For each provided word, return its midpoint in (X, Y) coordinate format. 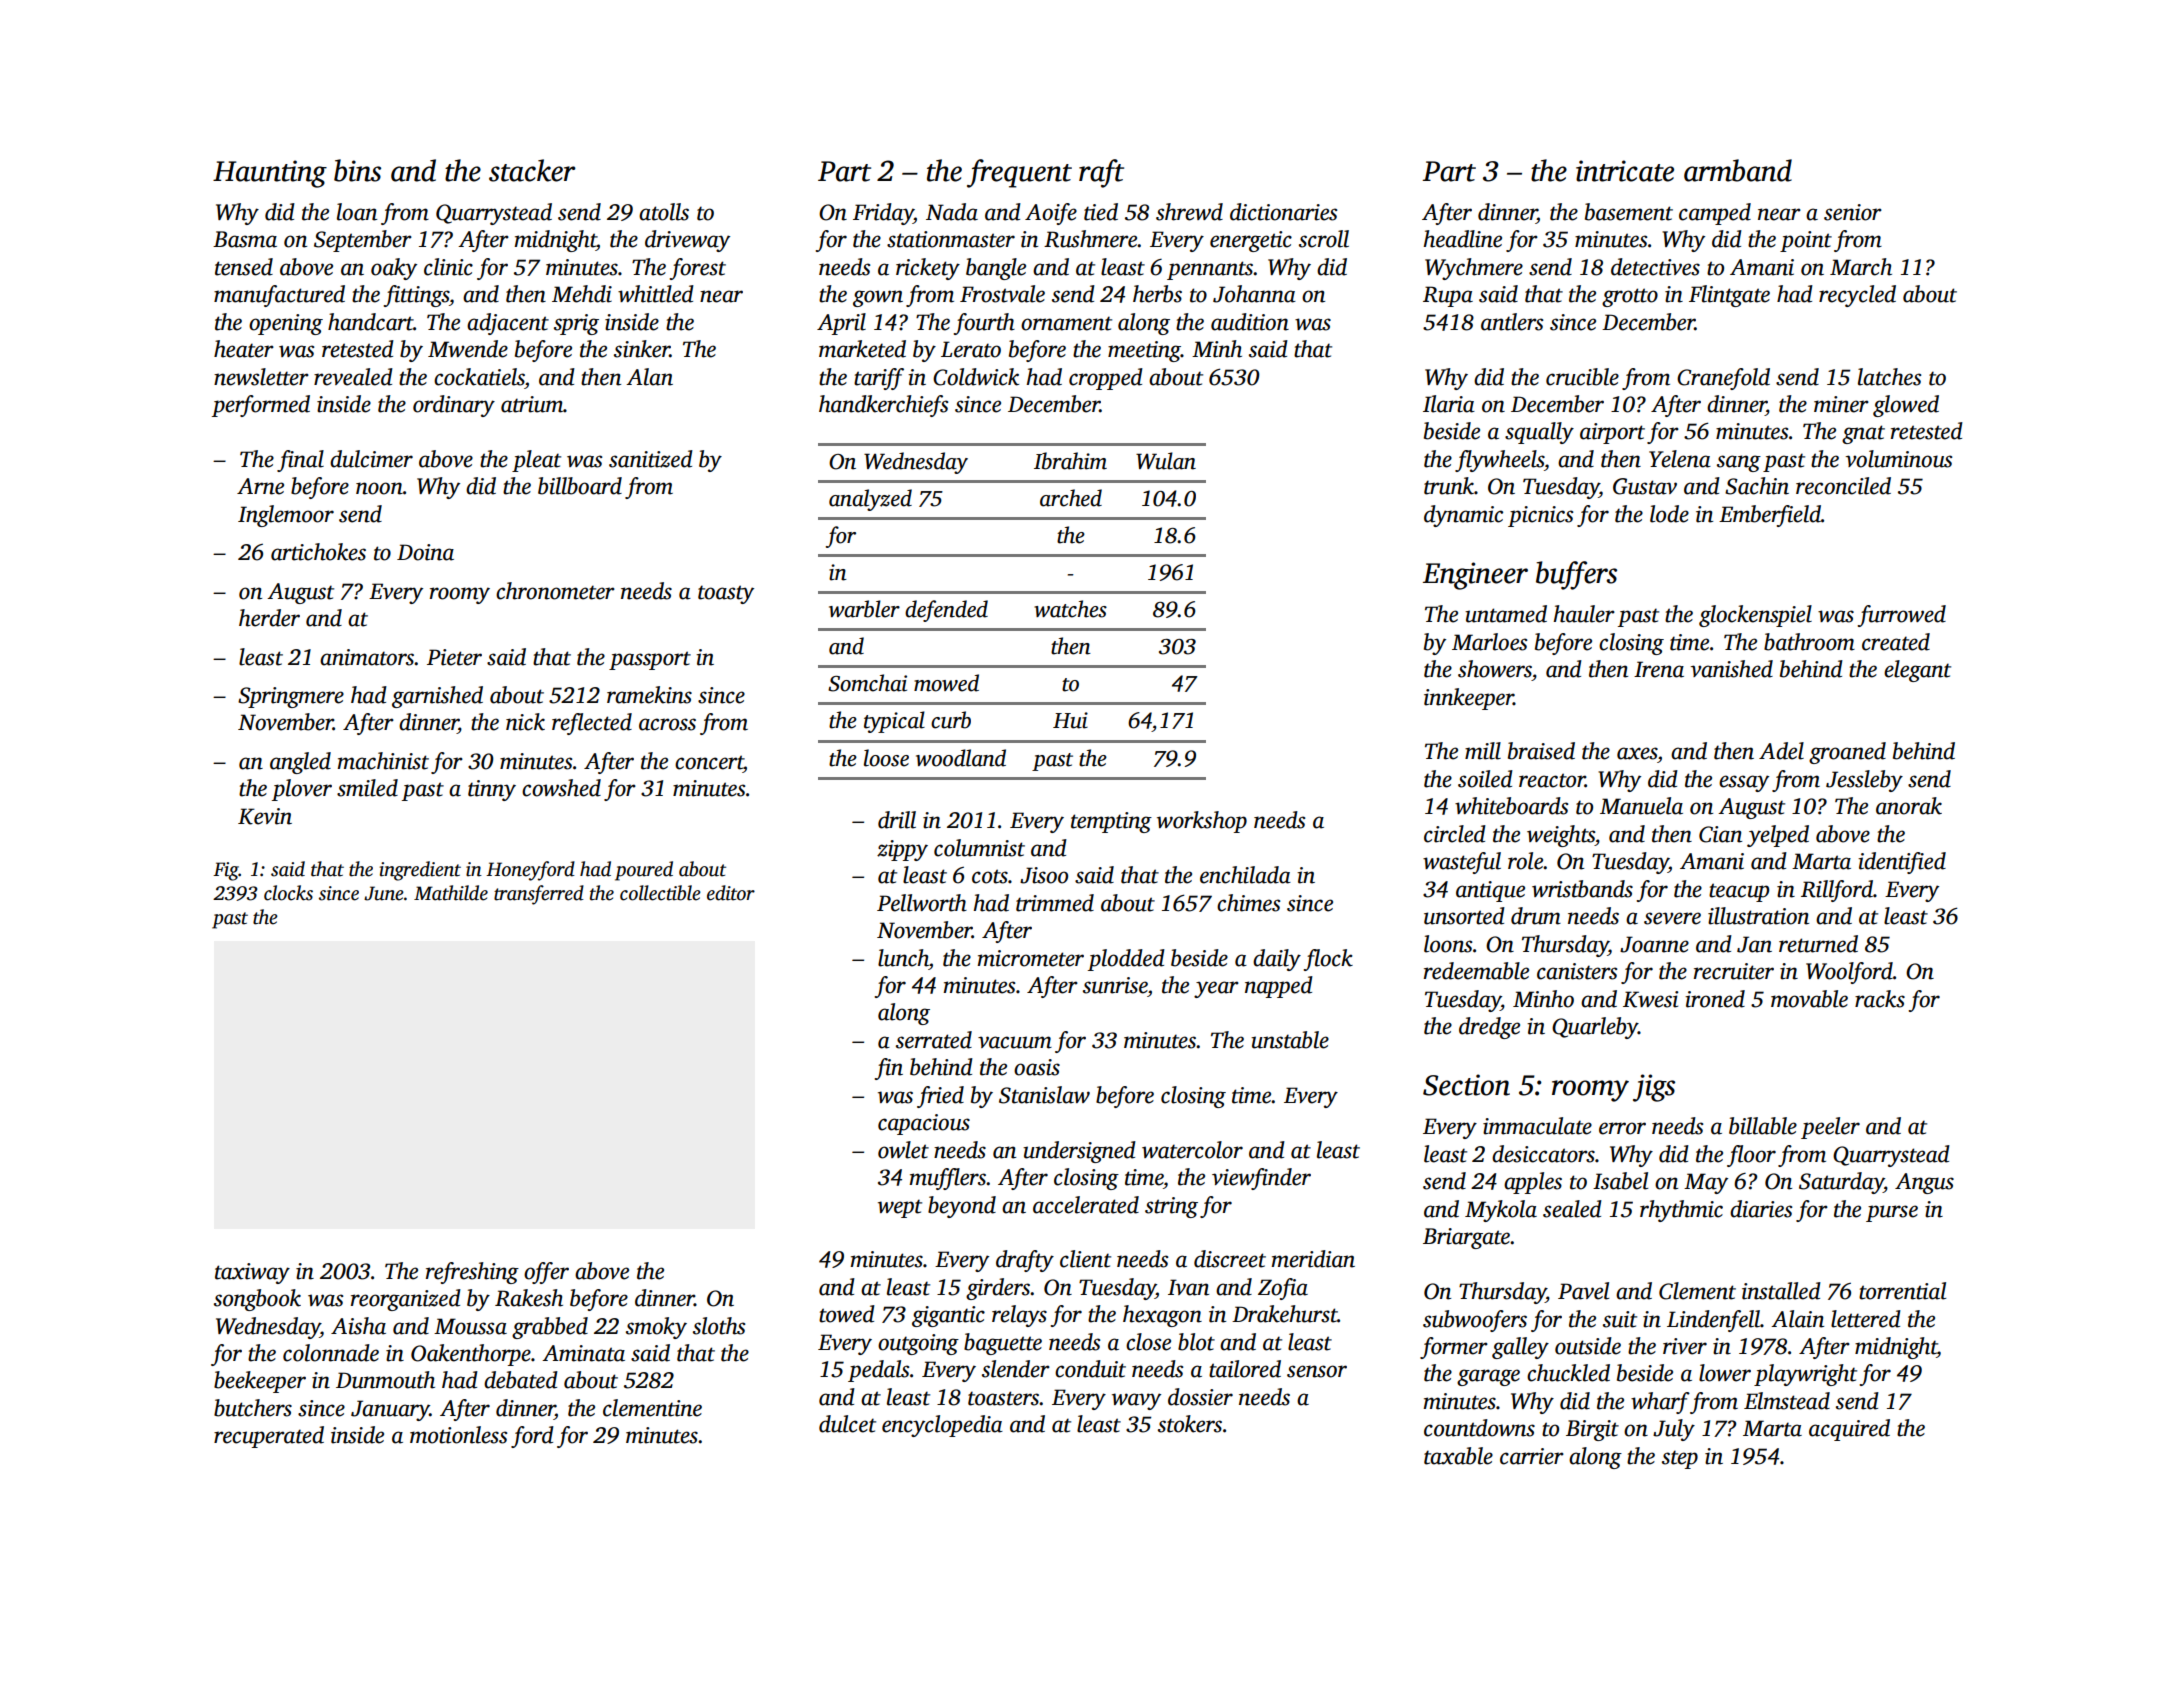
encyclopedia (942, 1426)
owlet (903, 1150)
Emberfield (1770, 516)
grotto (1630, 297)
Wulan (1166, 461)
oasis (1037, 1067)
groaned (1847, 753)
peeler (1830, 1128)
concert (709, 762)
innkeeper (1469, 699)
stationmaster (951, 239)
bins (357, 170)
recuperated (269, 1437)
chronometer (555, 591)
